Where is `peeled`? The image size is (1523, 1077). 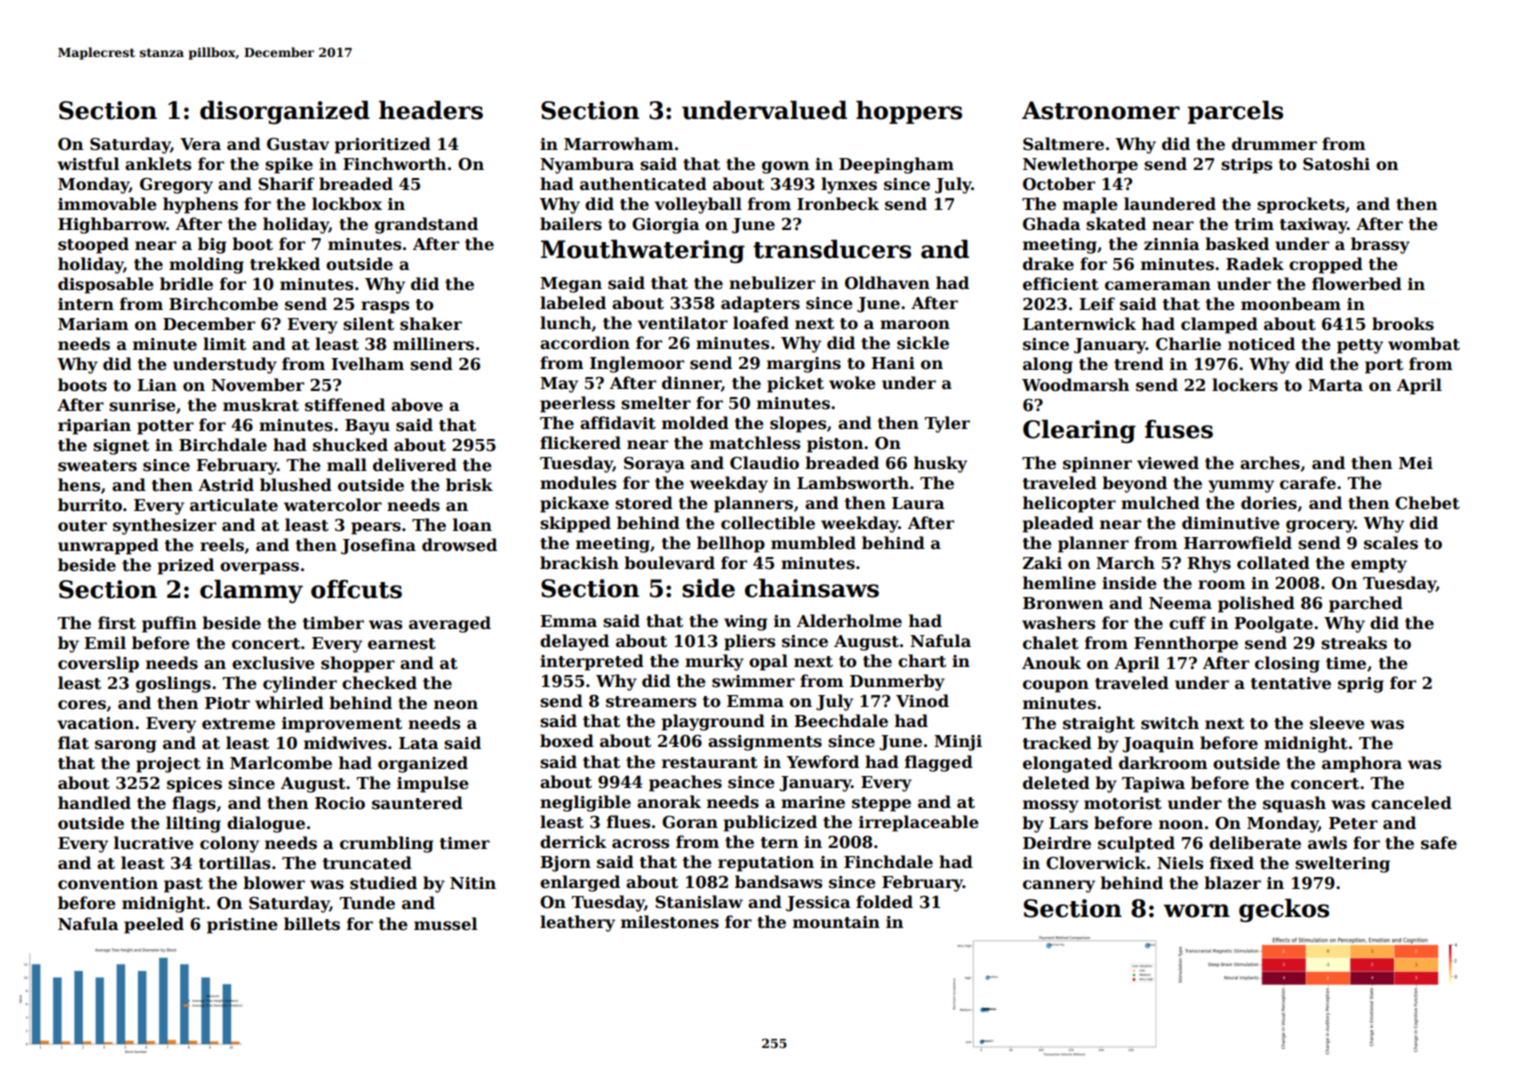 peeled is located at coordinates (154, 925).
